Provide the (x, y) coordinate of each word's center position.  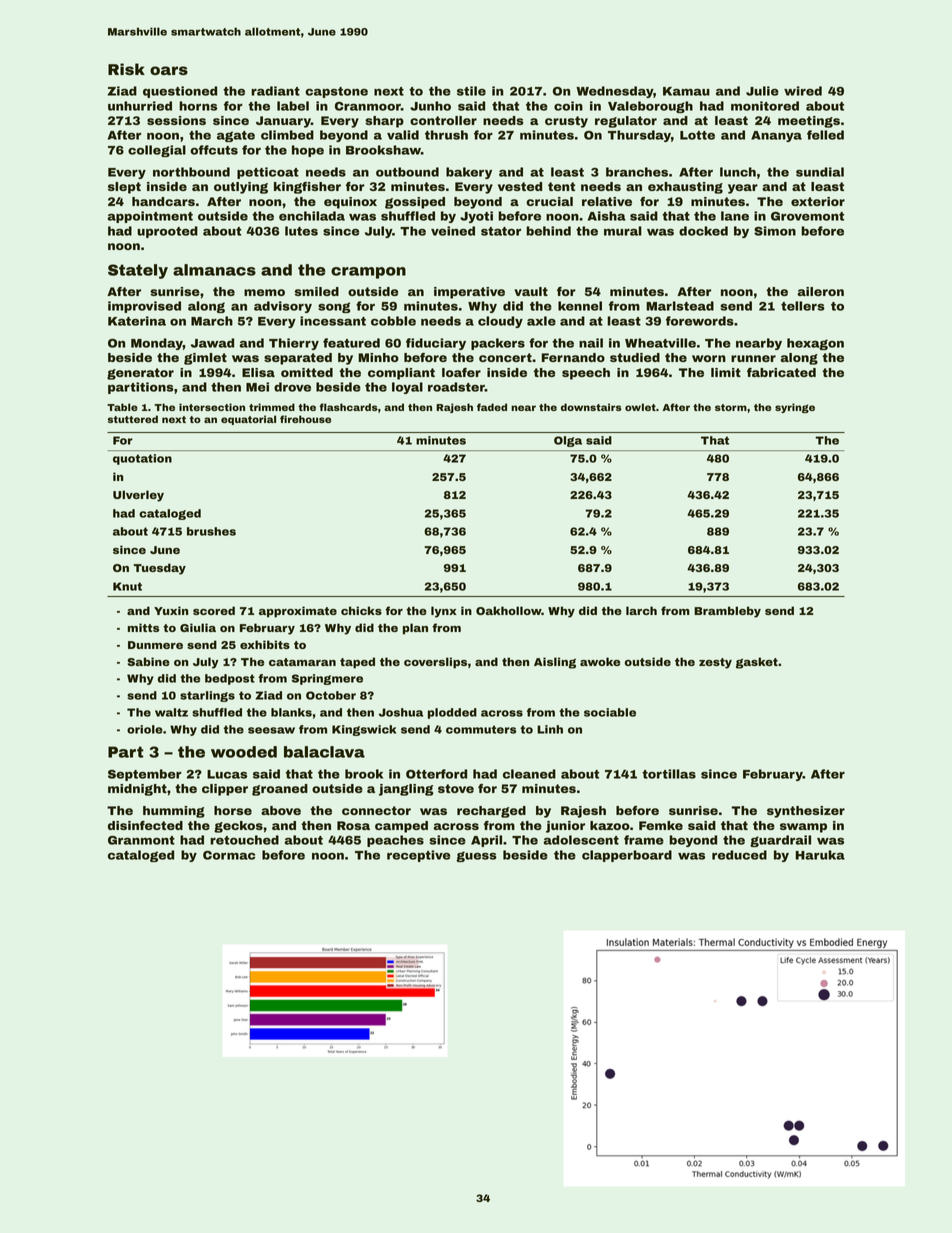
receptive (418, 856)
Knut (127, 586)
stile (471, 91)
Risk (126, 69)
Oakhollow (509, 610)
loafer (461, 372)
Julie (762, 91)
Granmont (141, 840)
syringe (795, 408)
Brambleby (727, 612)
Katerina (137, 321)
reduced (739, 855)
